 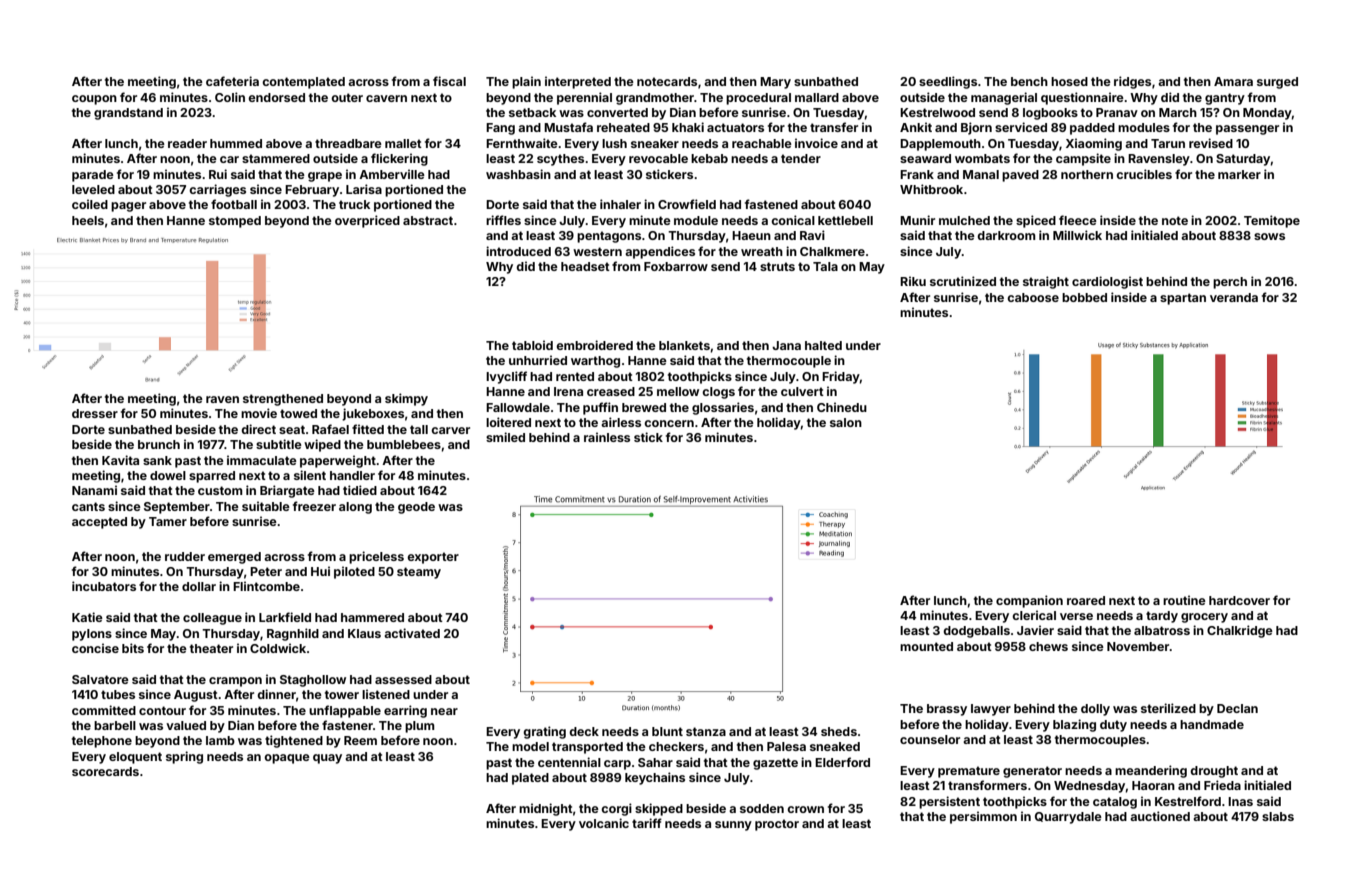 What do you see at coordinates (235, 682) in the screenshot?
I see `crampon` at bounding box center [235, 682].
